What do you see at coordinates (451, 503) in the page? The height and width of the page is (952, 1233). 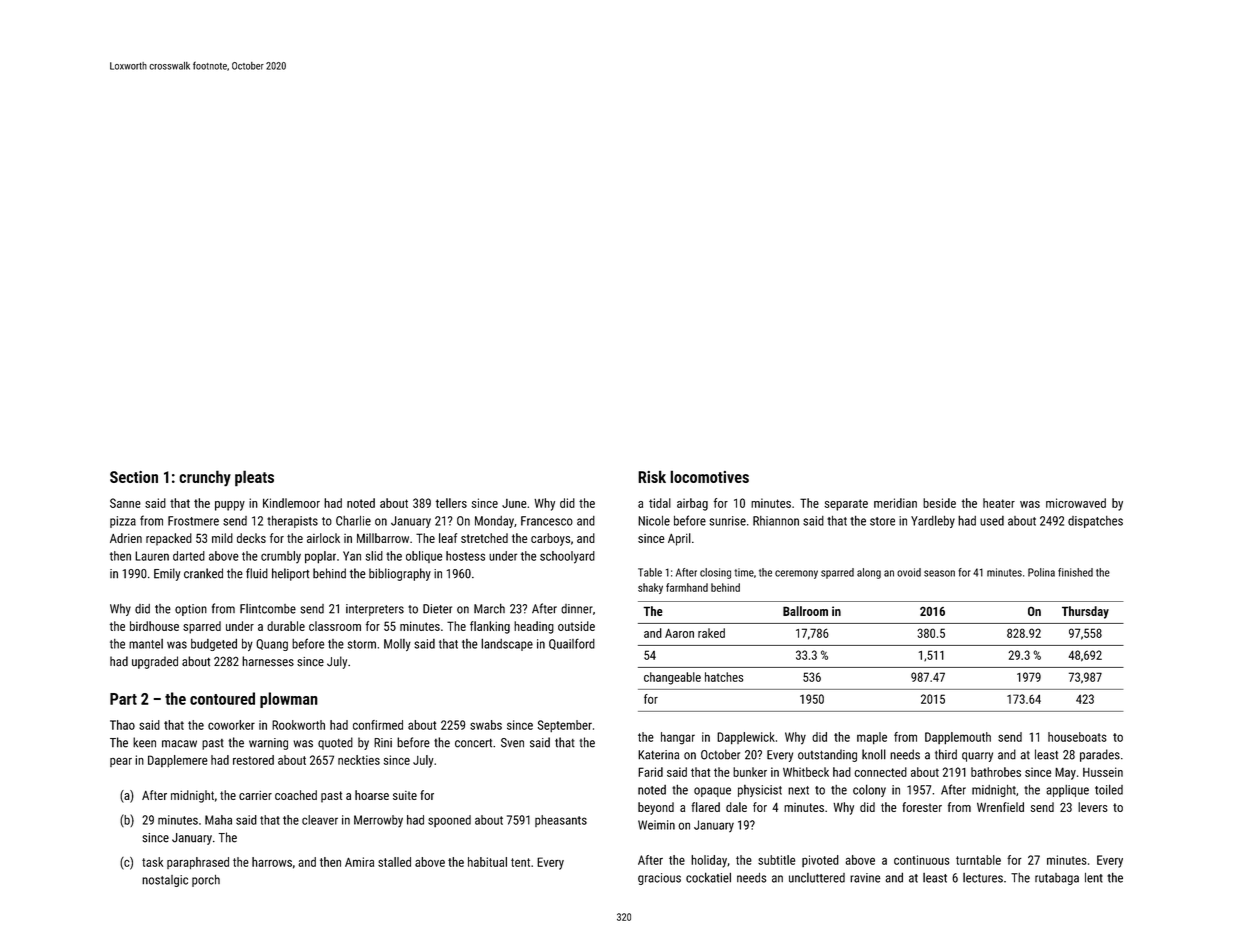 I see `tellers` at bounding box center [451, 503].
